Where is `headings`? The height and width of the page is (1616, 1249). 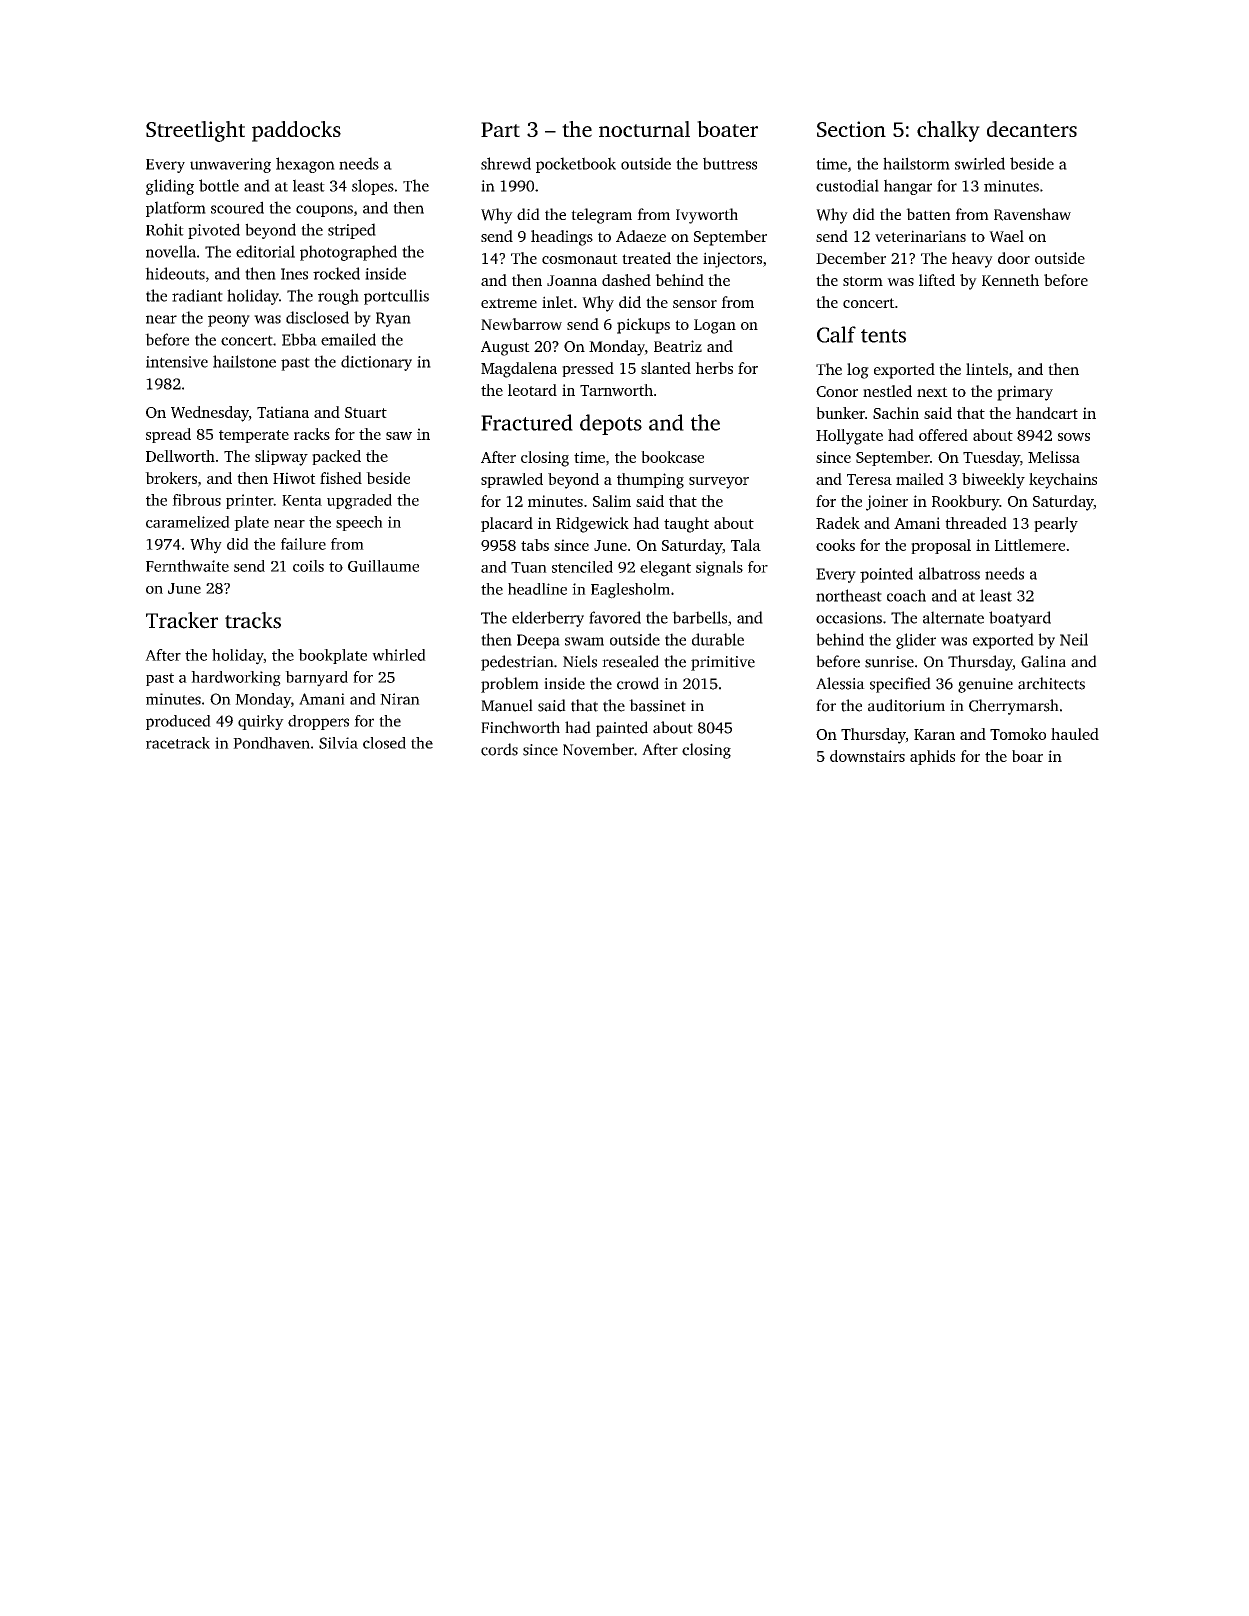 headings is located at coordinates (562, 238).
